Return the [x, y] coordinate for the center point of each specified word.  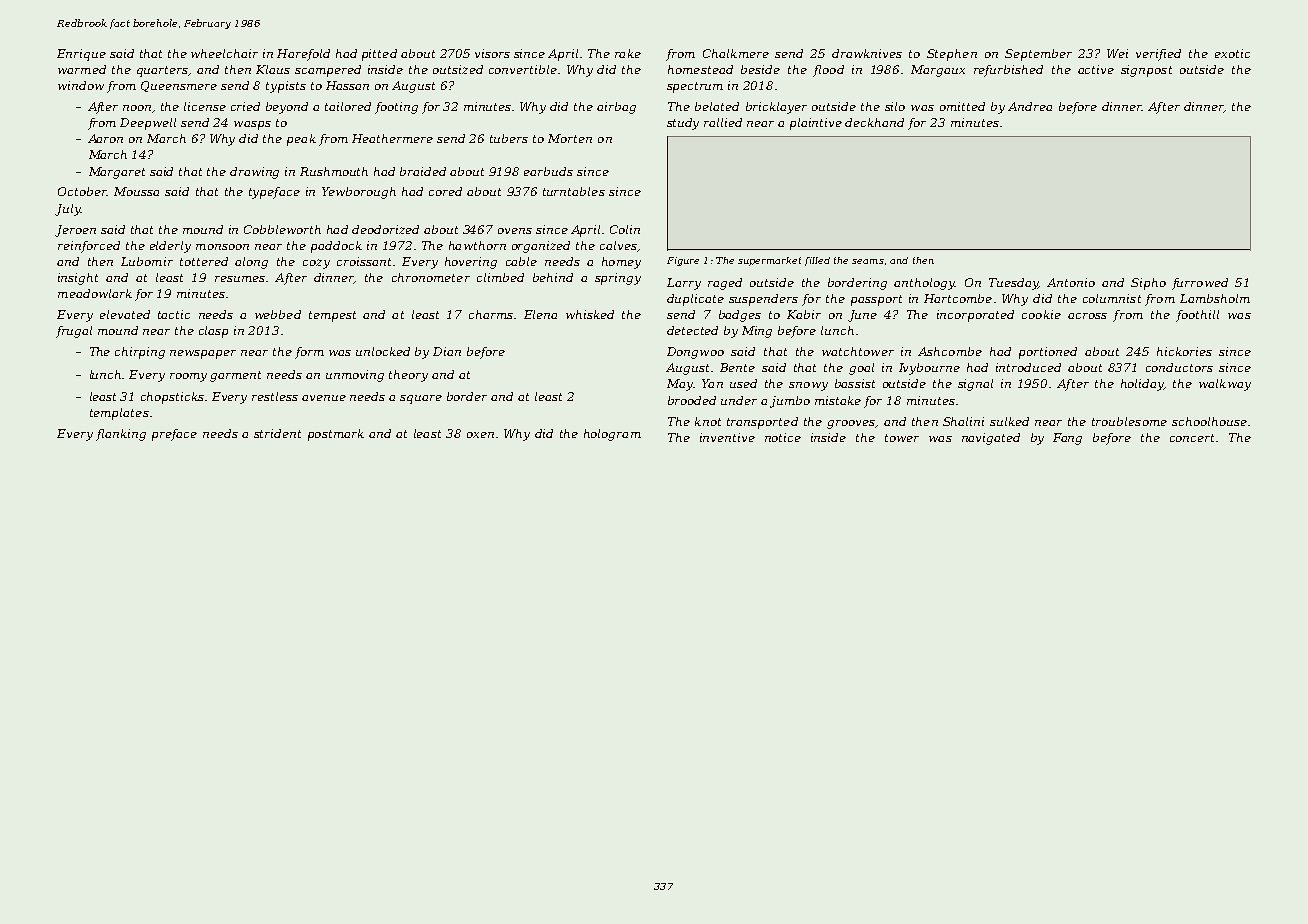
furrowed [1200, 284]
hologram [612, 435]
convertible [523, 69]
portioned [1048, 353]
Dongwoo [695, 353]
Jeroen [75, 231]
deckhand [874, 122]
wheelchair [224, 53]
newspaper [203, 354]
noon [138, 109]
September [1038, 55]
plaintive [816, 124]
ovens [515, 231]
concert [1192, 438]
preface [174, 435]
